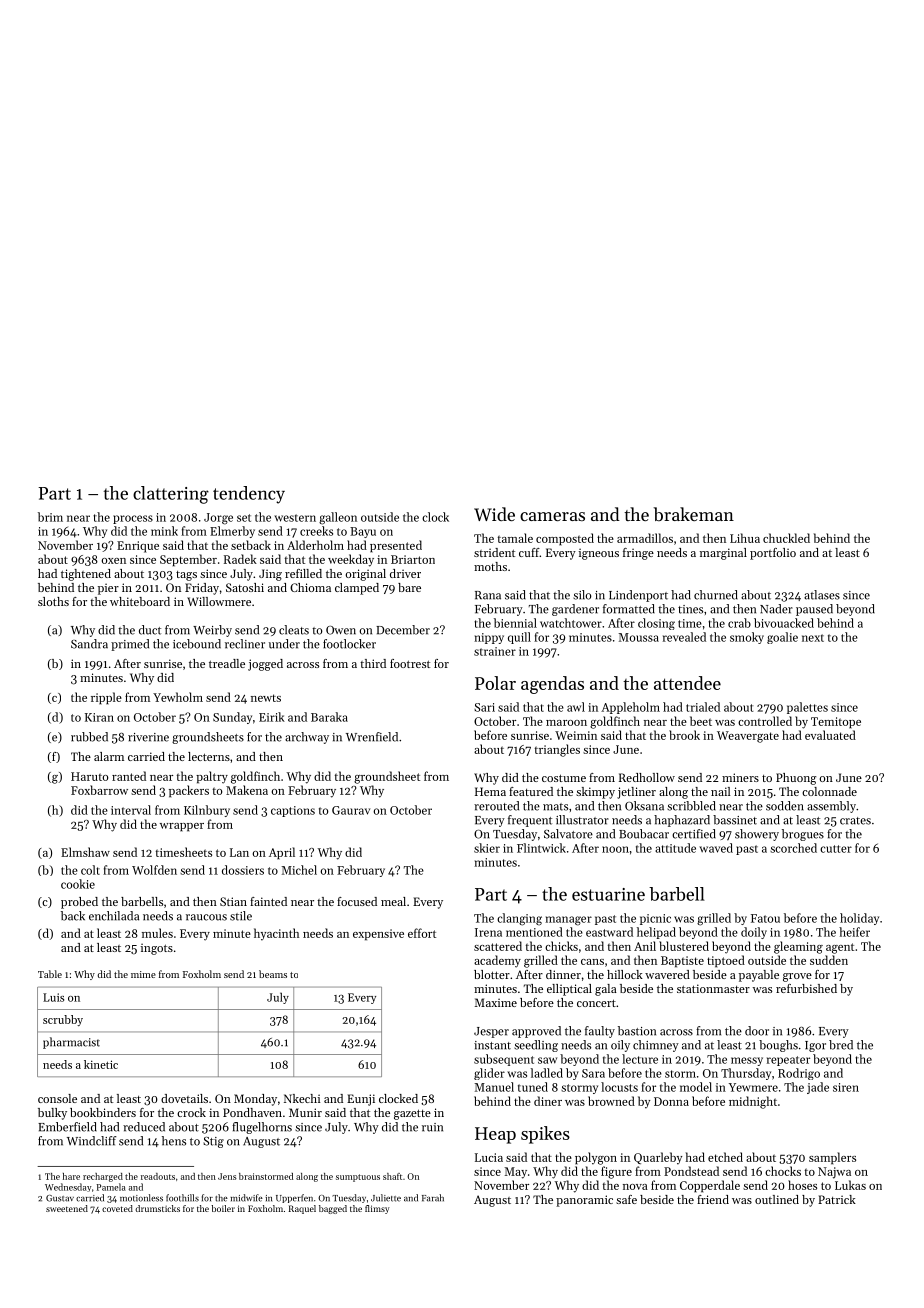 The width and height of the screenshot is (924, 1308). Describe the element at coordinates (822, 595) in the screenshot. I see `atlases` at that location.
